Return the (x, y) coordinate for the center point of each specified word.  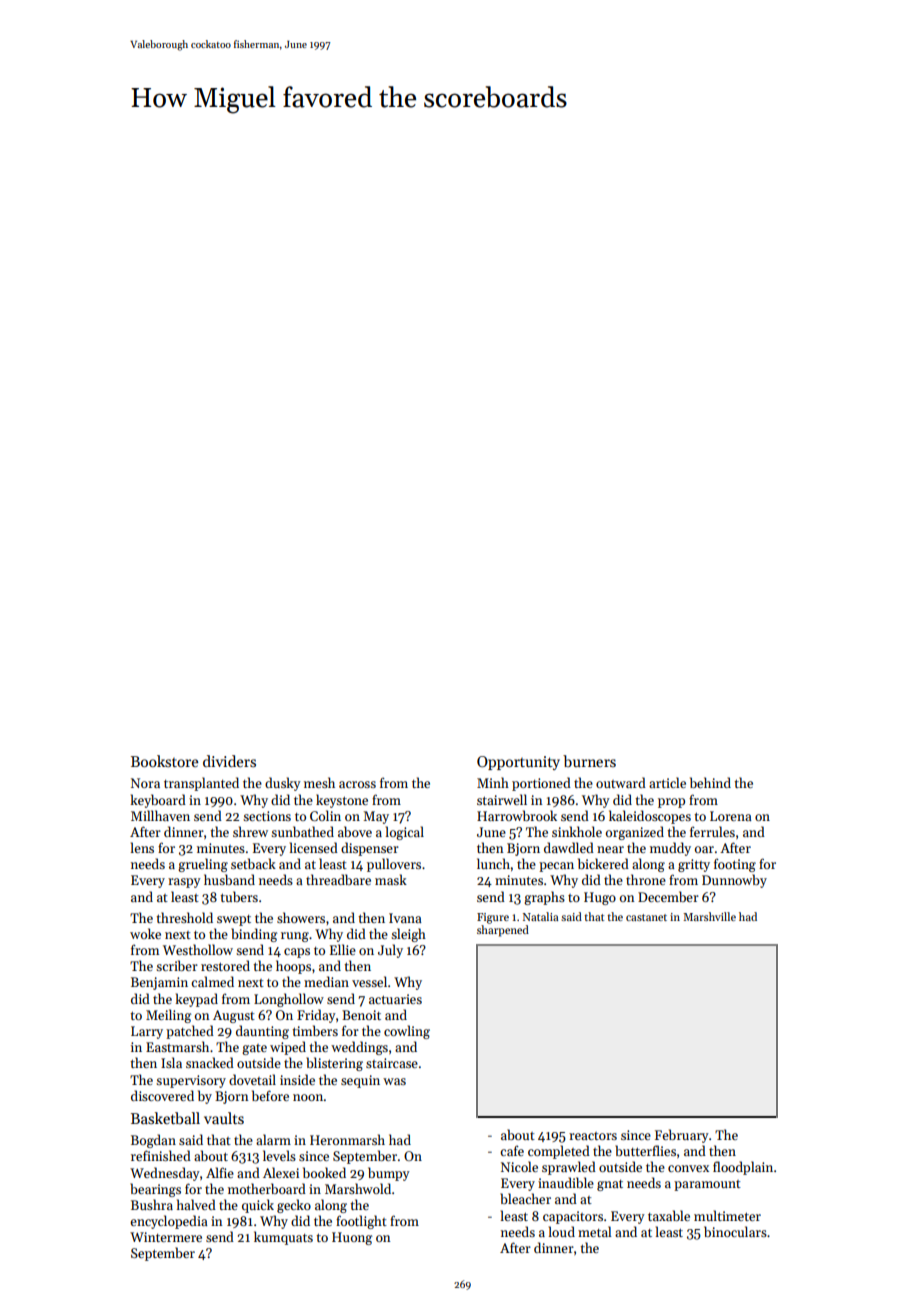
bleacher (525, 1198)
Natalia (540, 916)
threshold (184, 917)
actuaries (395, 999)
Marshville (709, 916)
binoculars (735, 1231)
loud (562, 1231)
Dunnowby (734, 881)
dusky (283, 784)
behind (710, 782)
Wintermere (166, 1237)
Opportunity (518, 763)
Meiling (168, 1016)
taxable (669, 1215)
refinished (161, 1155)
